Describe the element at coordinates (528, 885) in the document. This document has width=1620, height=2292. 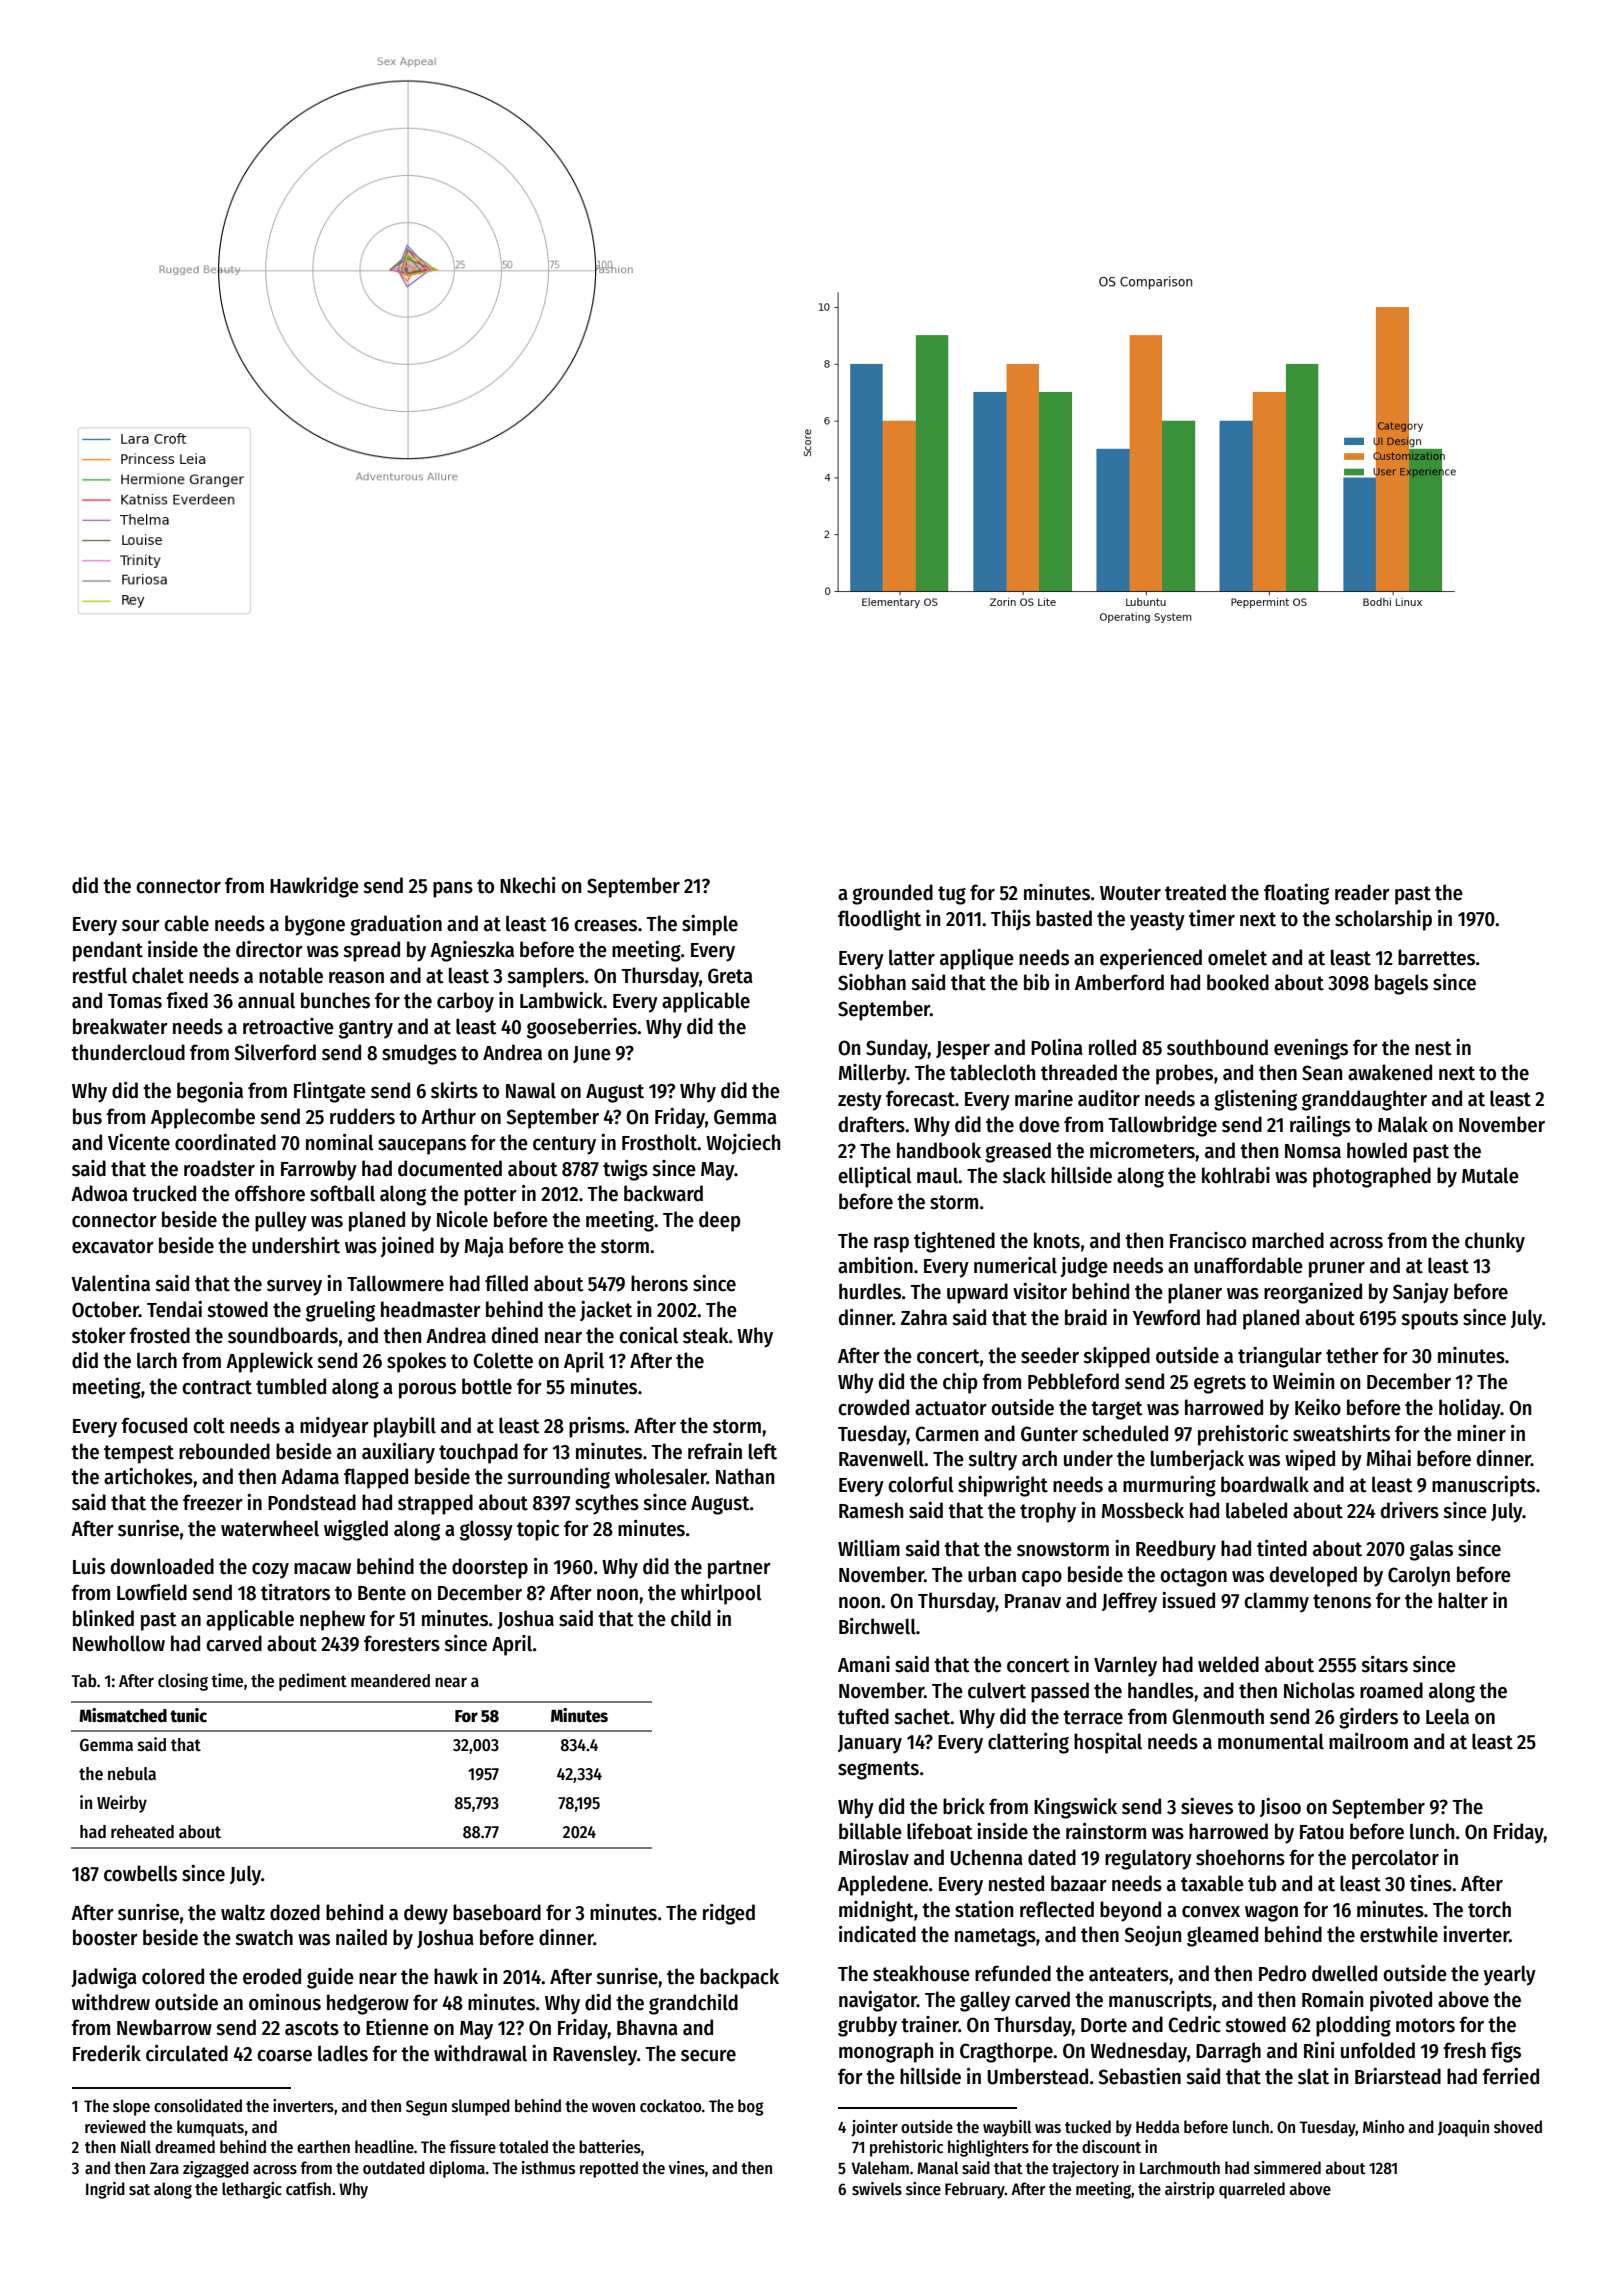
I see `Nkechi` at that location.
